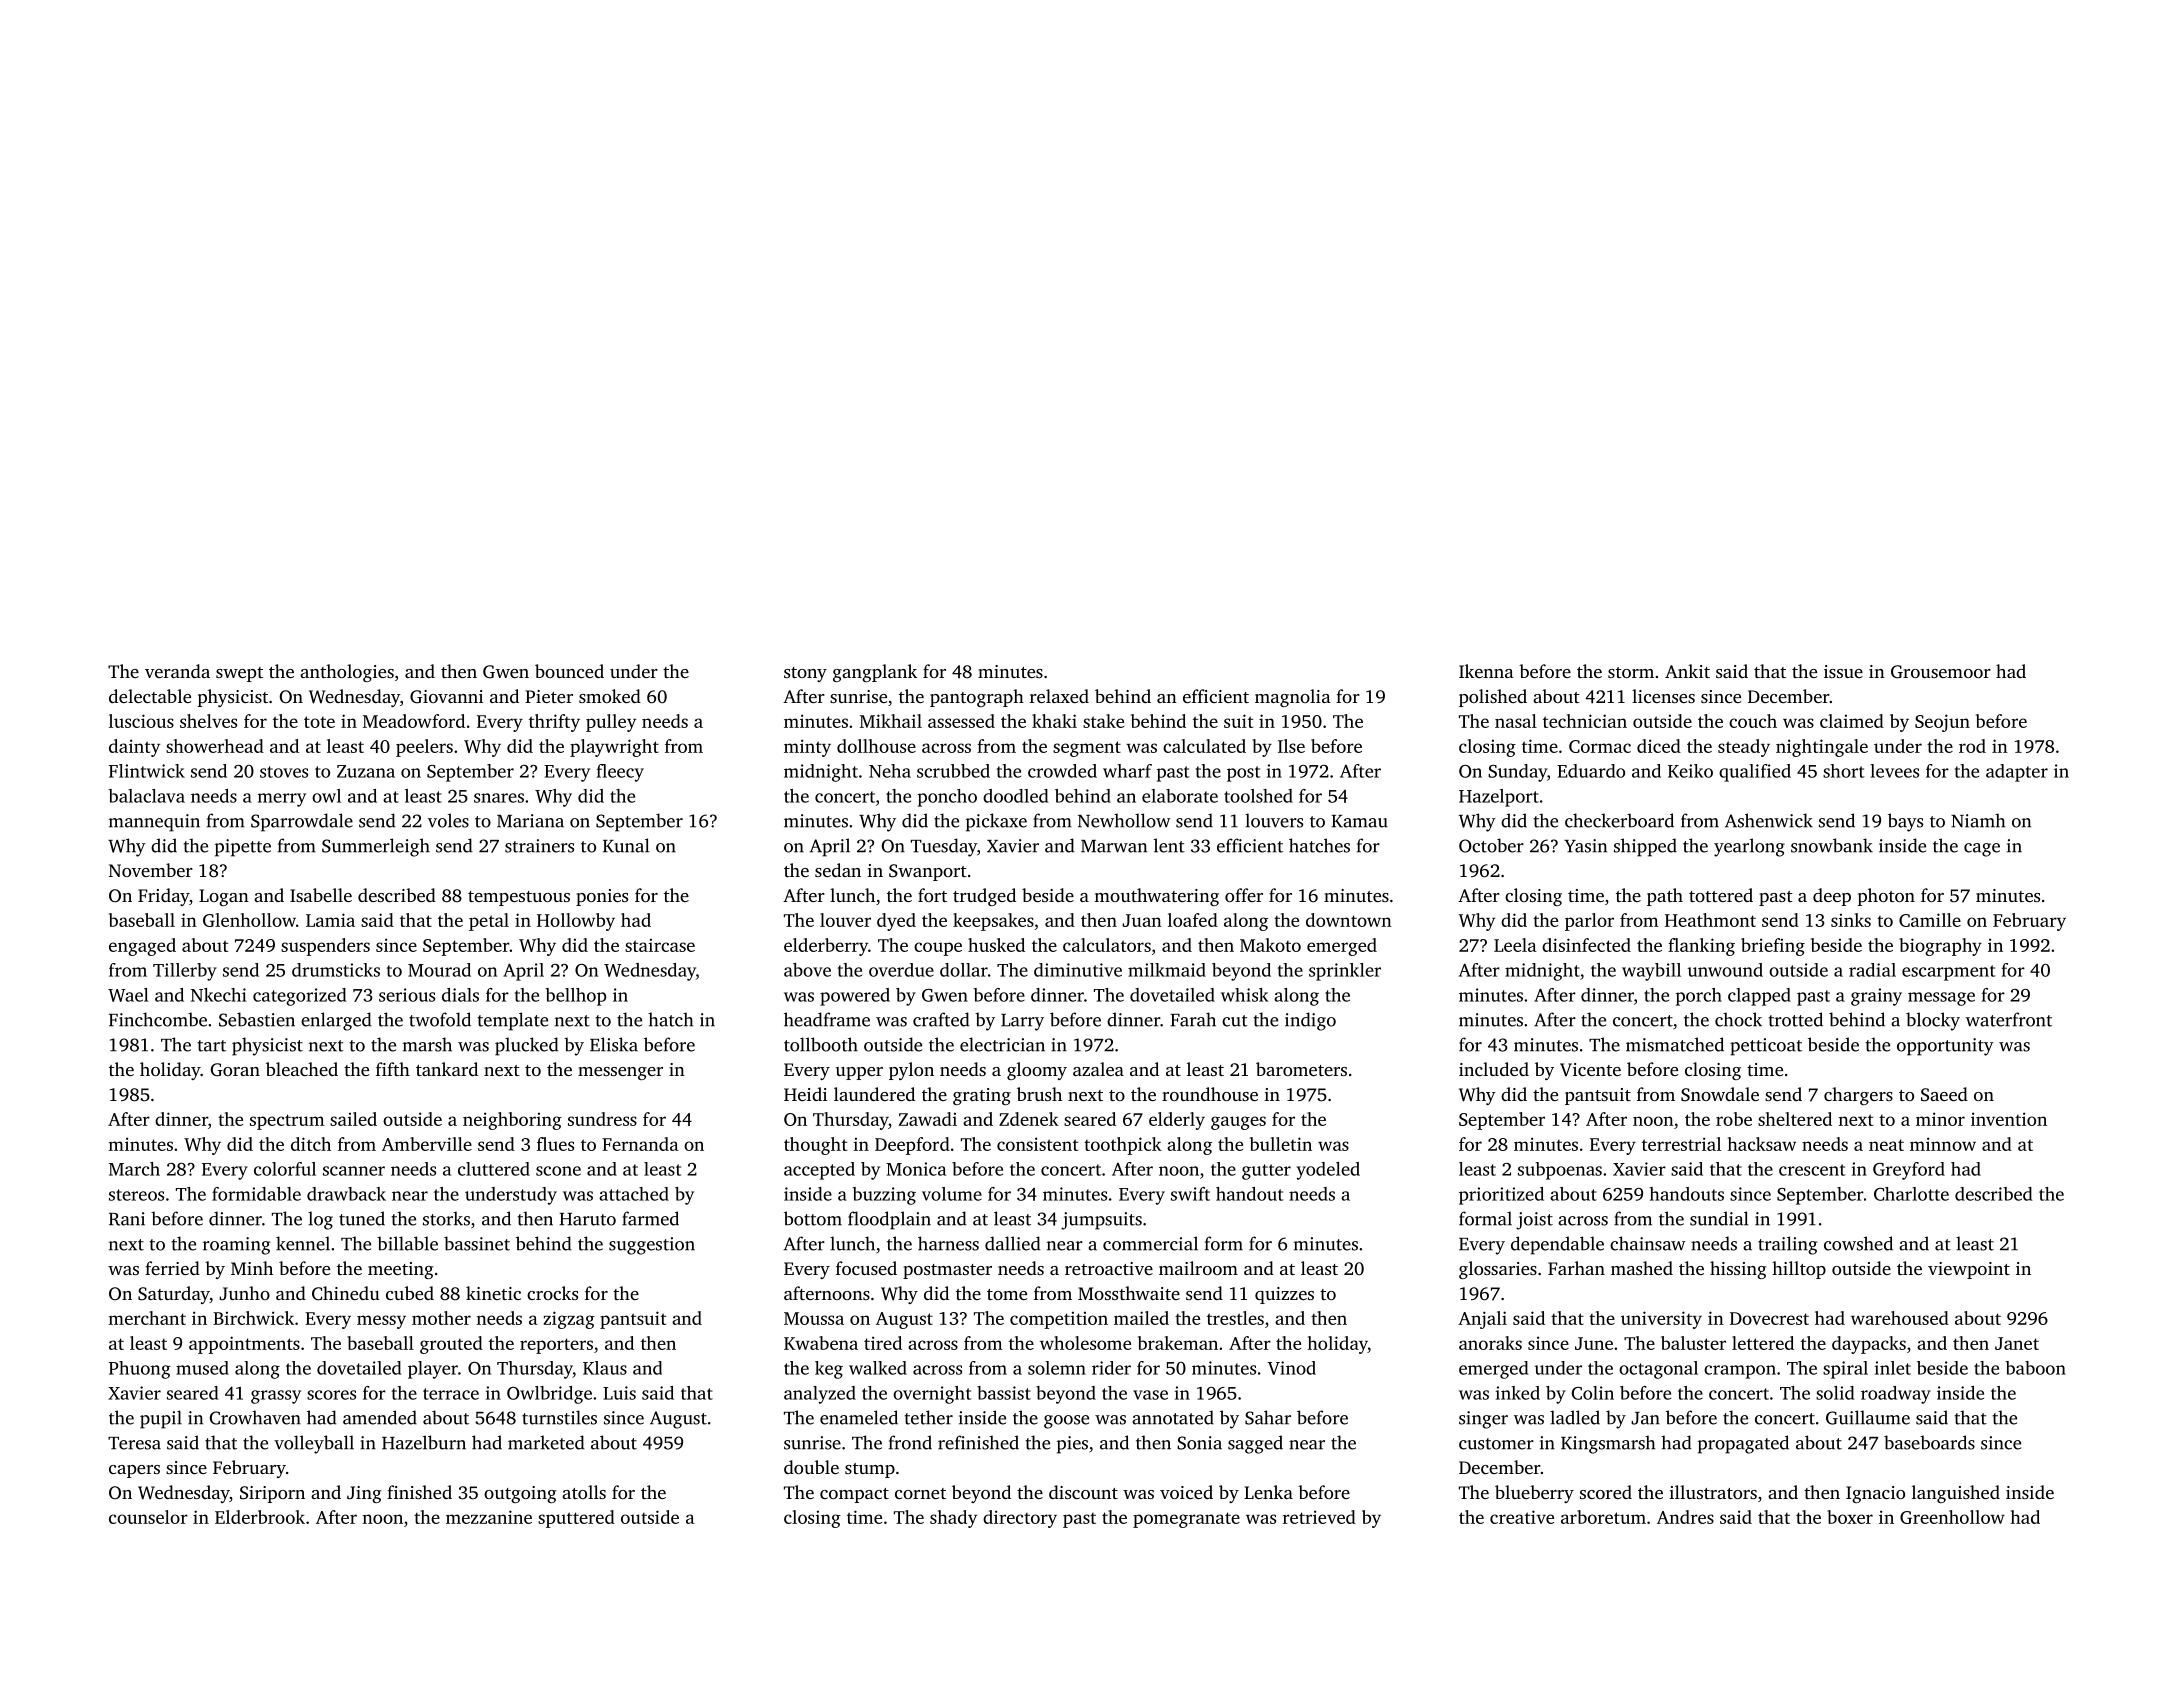 This screenshot has width=2178, height=1683. Describe the element at coordinates (1943, 1144) in the screenshot. I see `minnow` at that location.
